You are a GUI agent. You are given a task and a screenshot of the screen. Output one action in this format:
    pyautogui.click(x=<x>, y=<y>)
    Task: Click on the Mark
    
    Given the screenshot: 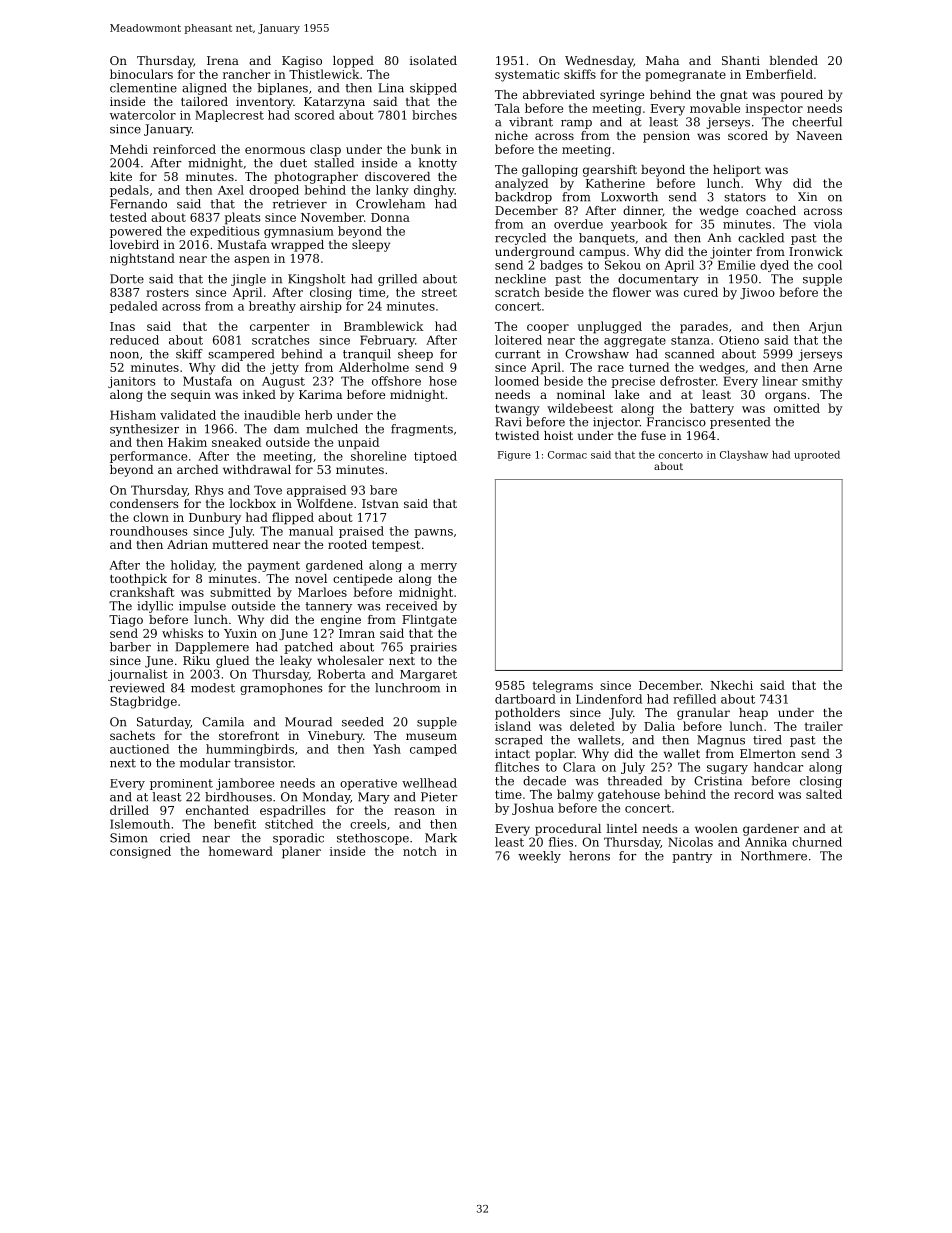 What is the action you would take?
    pyautogui.click(x=441, y=838)
